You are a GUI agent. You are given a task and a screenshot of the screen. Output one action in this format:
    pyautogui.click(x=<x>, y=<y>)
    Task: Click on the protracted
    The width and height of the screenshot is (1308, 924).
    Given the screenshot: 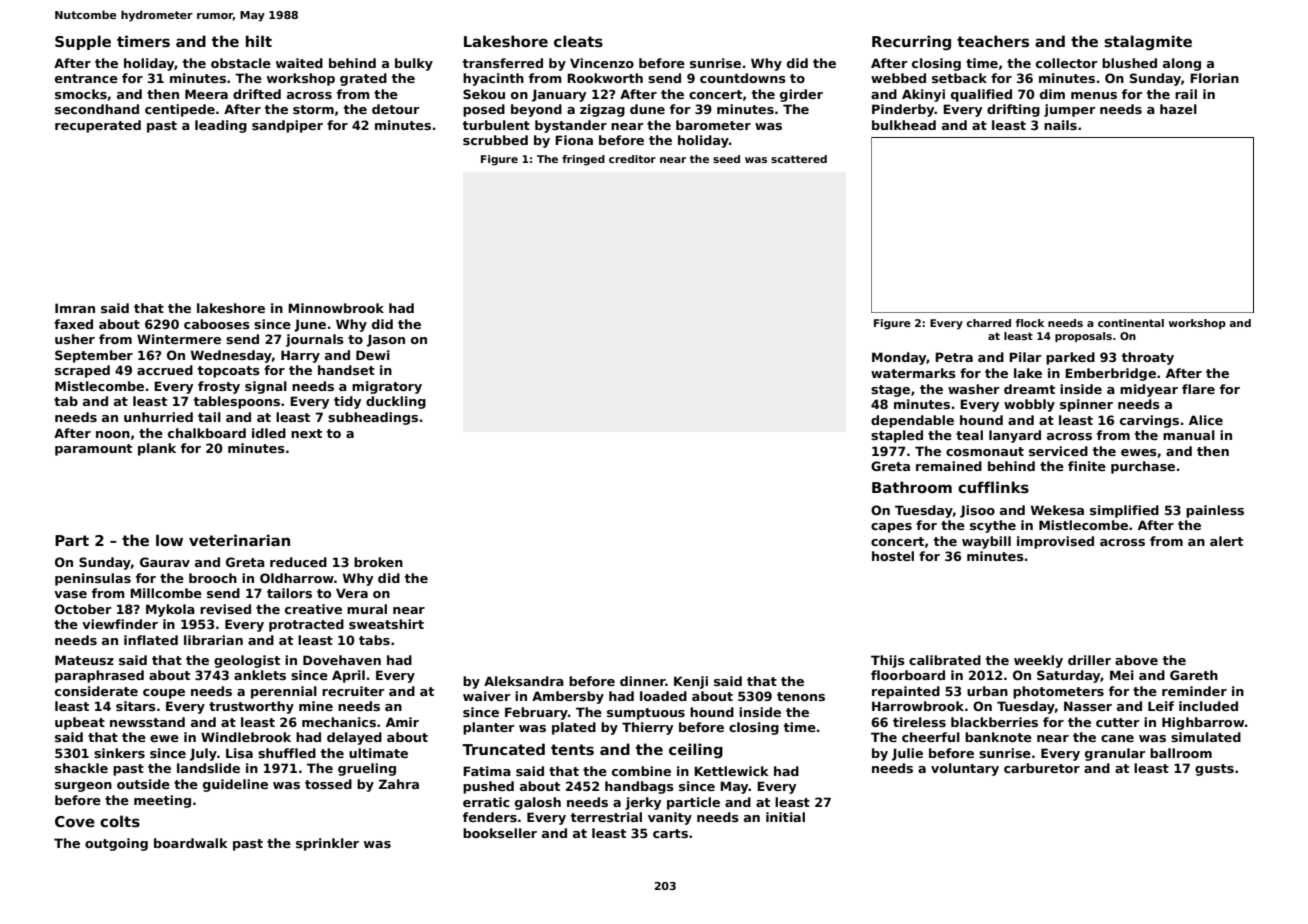 What is the action you would take?
    pyautogui.click(x=306, y=625)
